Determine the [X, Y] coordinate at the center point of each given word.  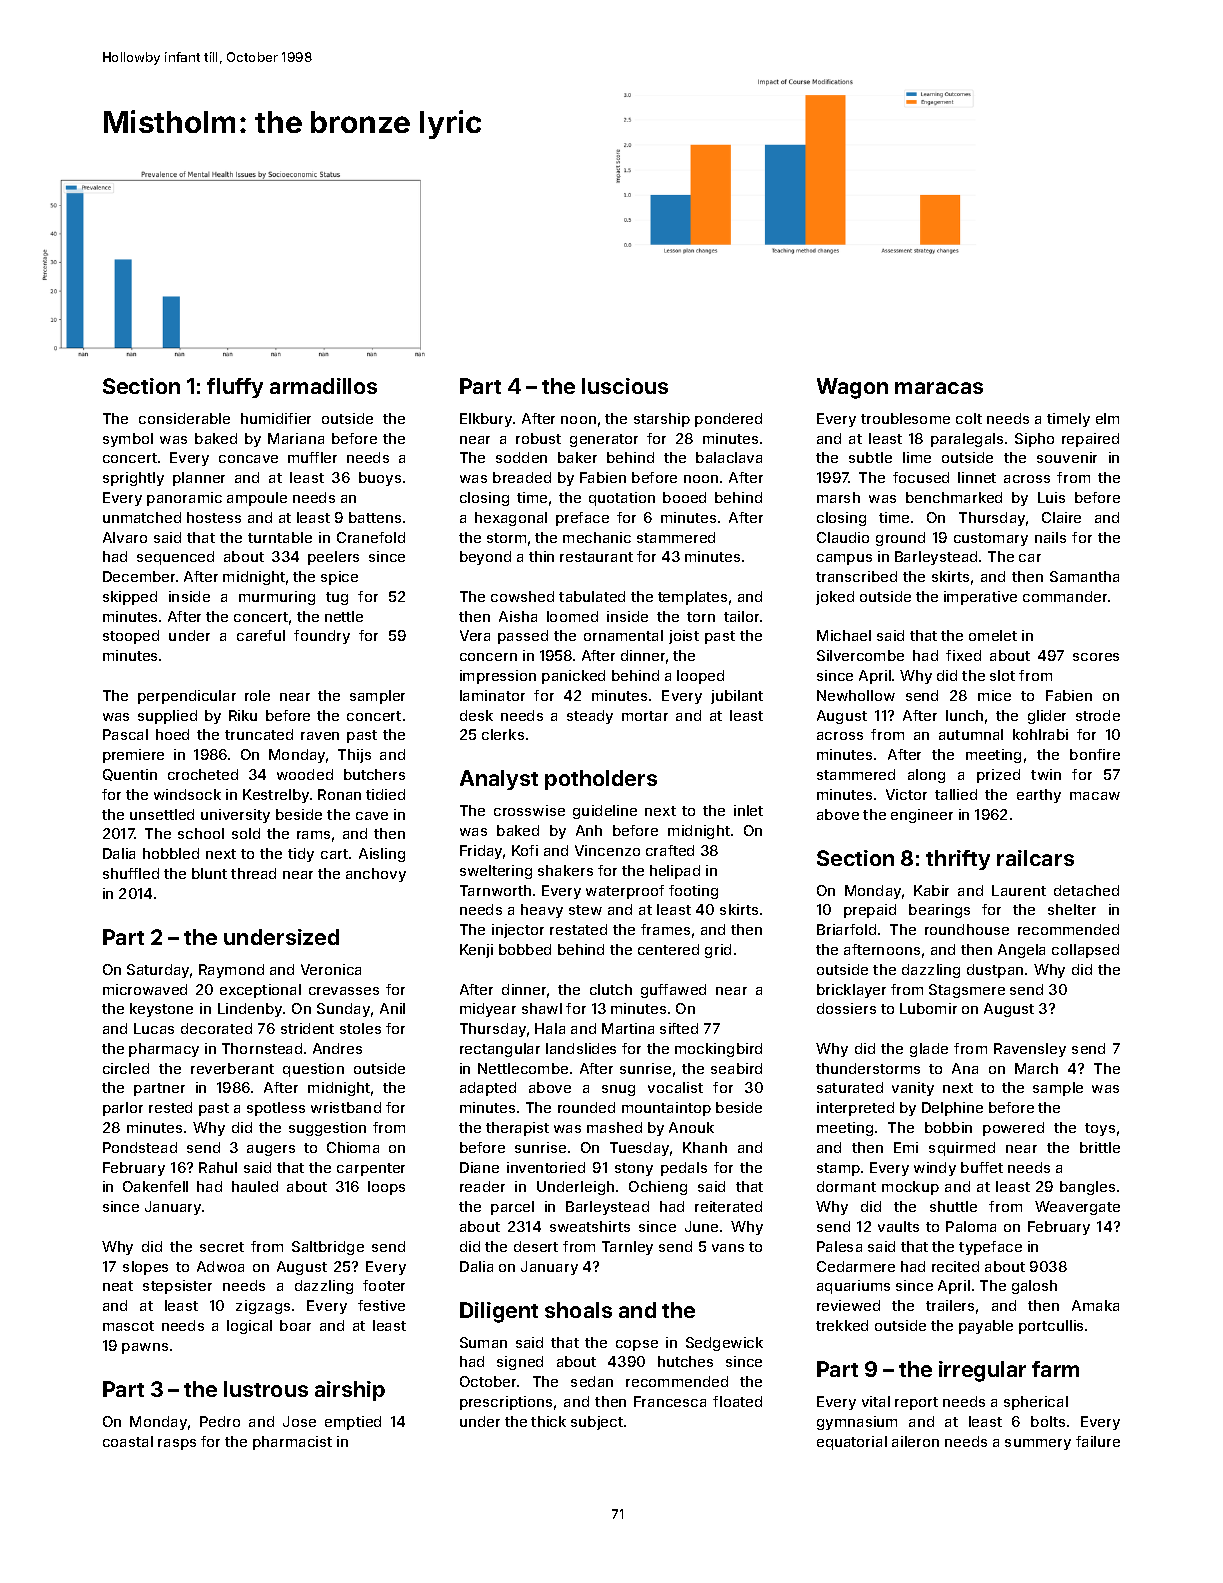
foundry [322, 637]
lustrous [266, 1389]
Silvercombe [860, 655]
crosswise [529, 810]
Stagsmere [967, 991]
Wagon [852, 388]
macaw [1095, 796]
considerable [184, 418]
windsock [187, 794]
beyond [485, 558]
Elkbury [486, 420]
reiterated [728, 1206]
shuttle [953, 1206]
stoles [360, 1028]
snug [618, 1090]
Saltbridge [328, 1248]
